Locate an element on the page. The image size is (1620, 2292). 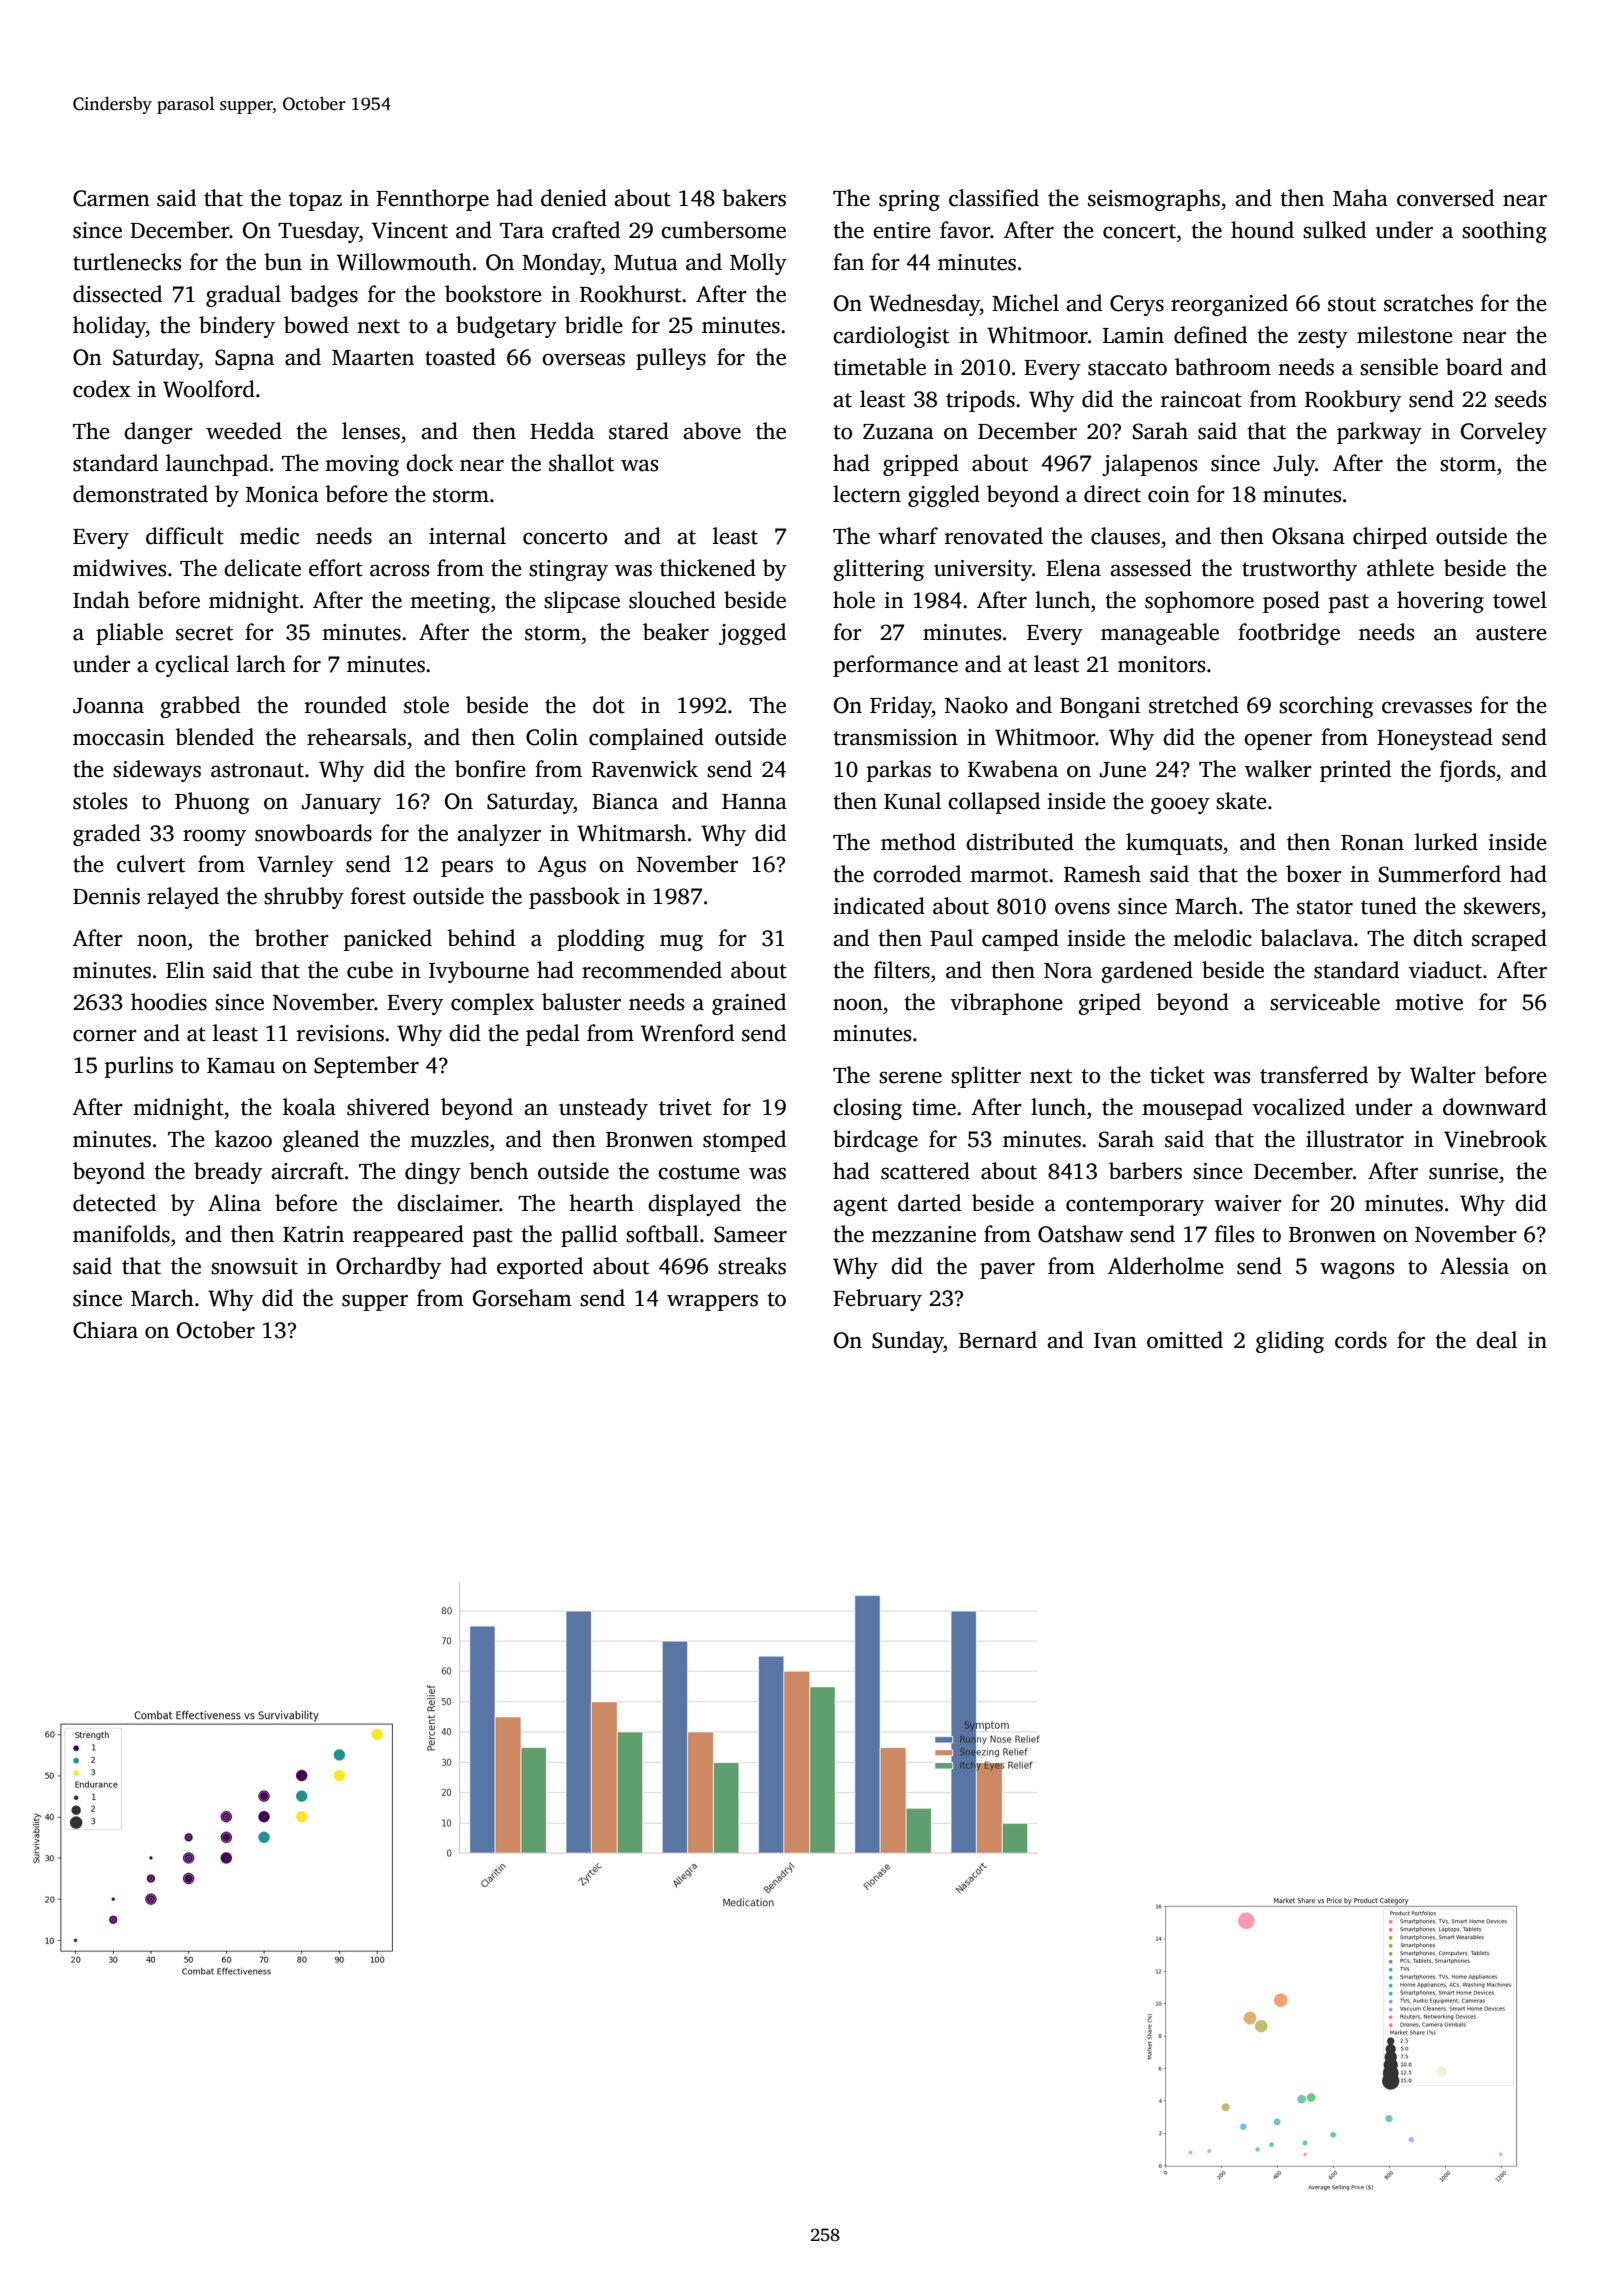
grained is located at coordinates (749, 1004).
